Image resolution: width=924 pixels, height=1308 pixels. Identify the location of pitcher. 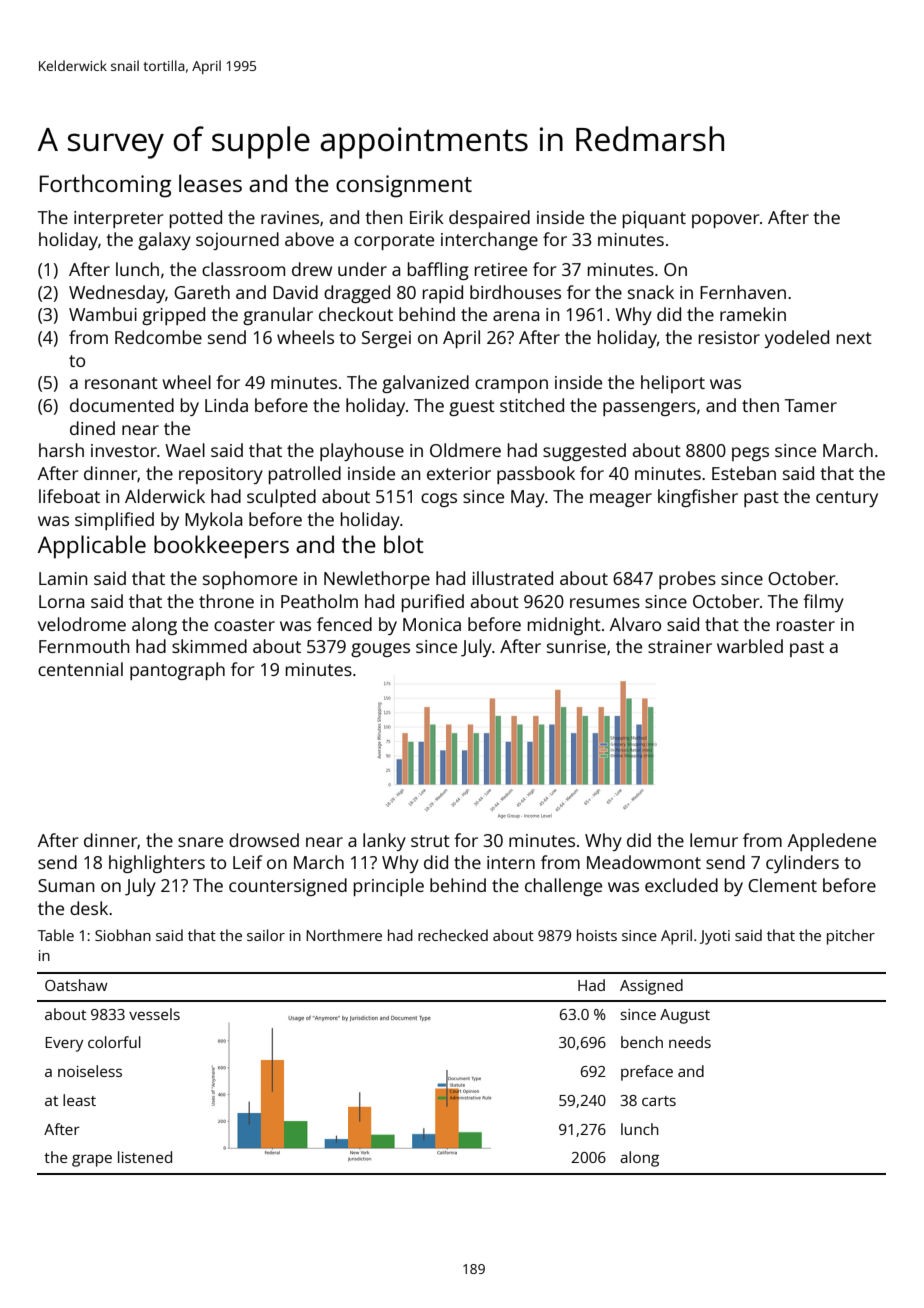
(851, 937).
